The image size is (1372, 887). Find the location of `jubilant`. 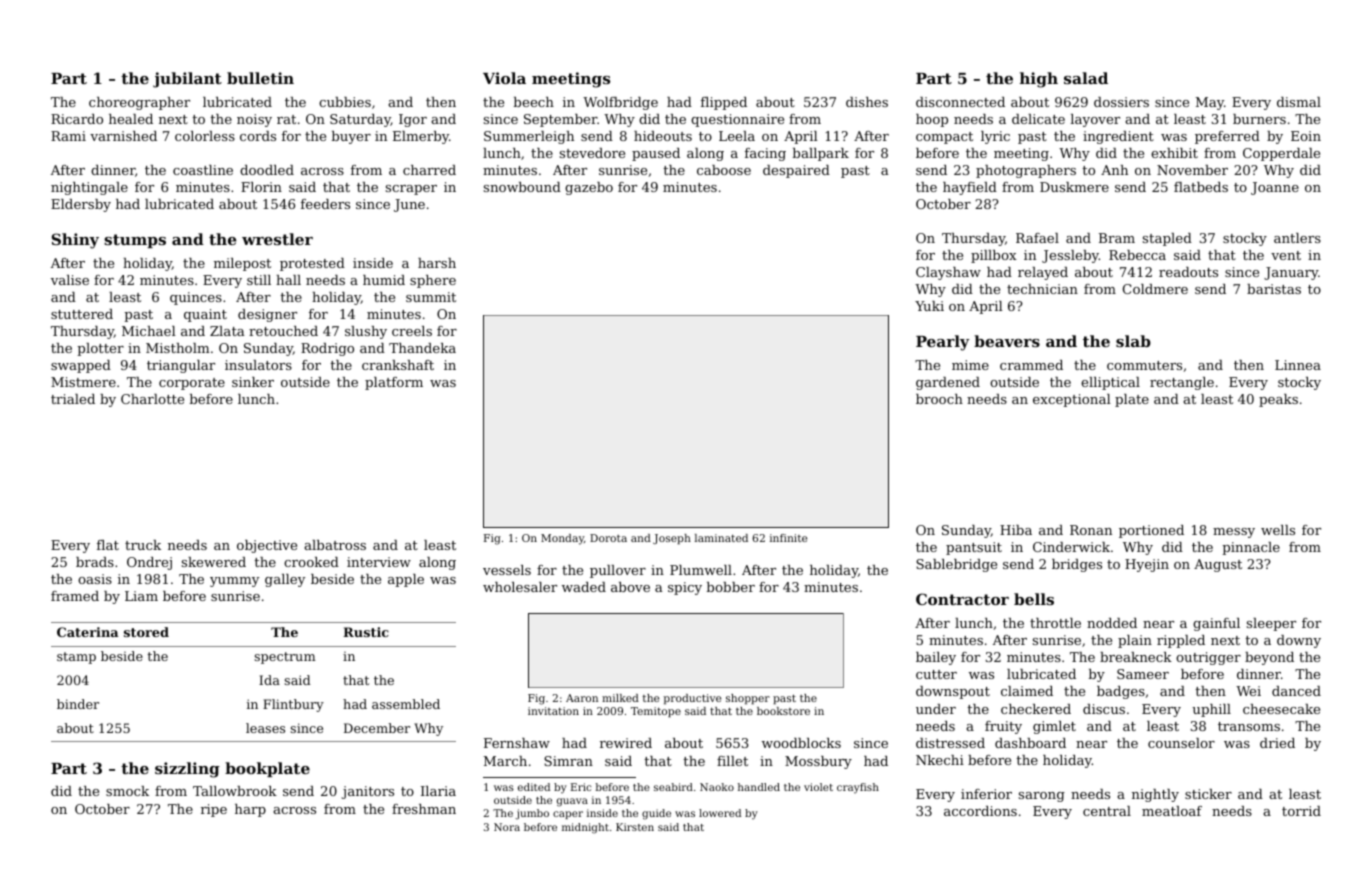

jubilant is located at coordinates (187, 80).
